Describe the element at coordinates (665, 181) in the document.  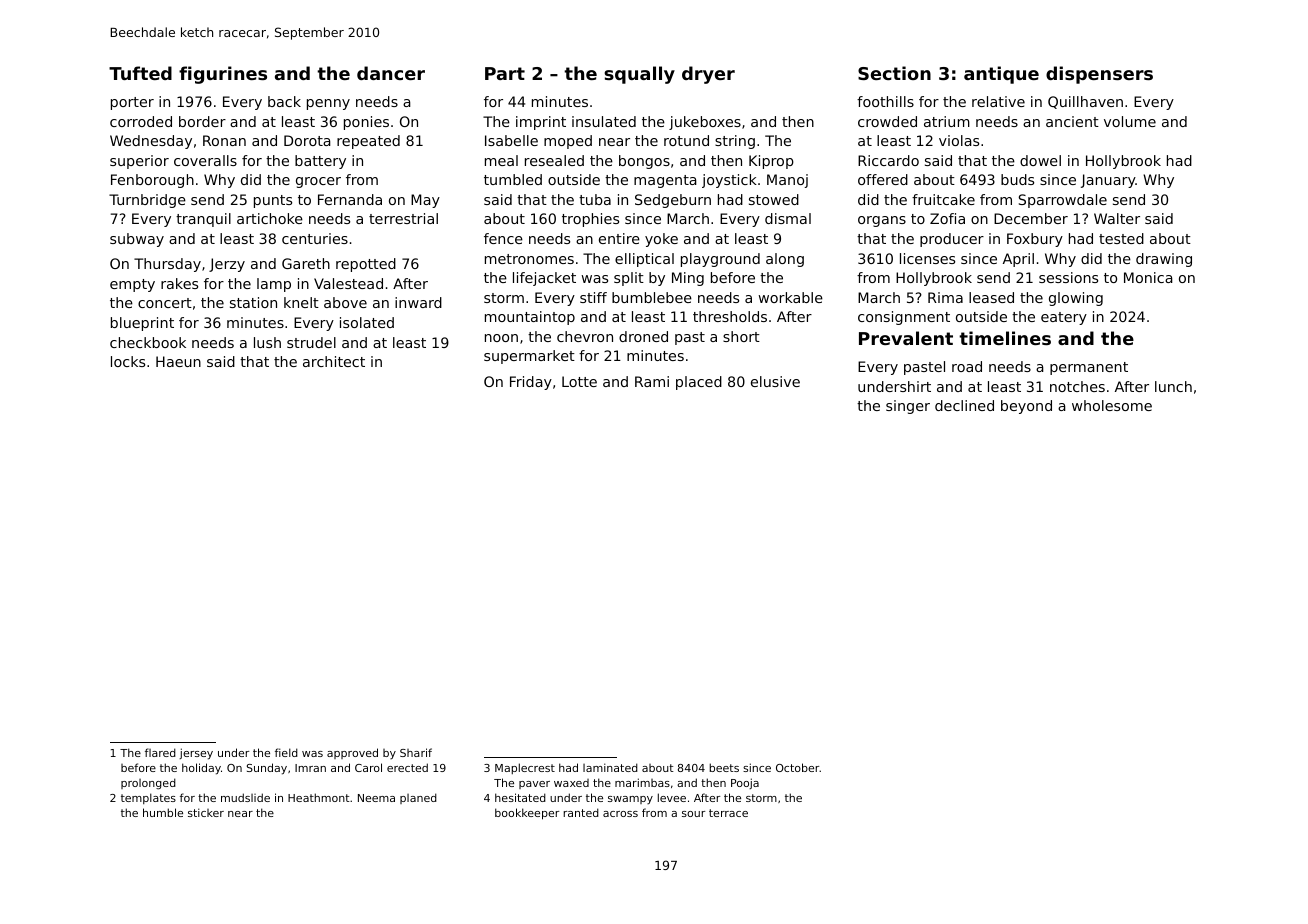
I see `magenta` at that location.
